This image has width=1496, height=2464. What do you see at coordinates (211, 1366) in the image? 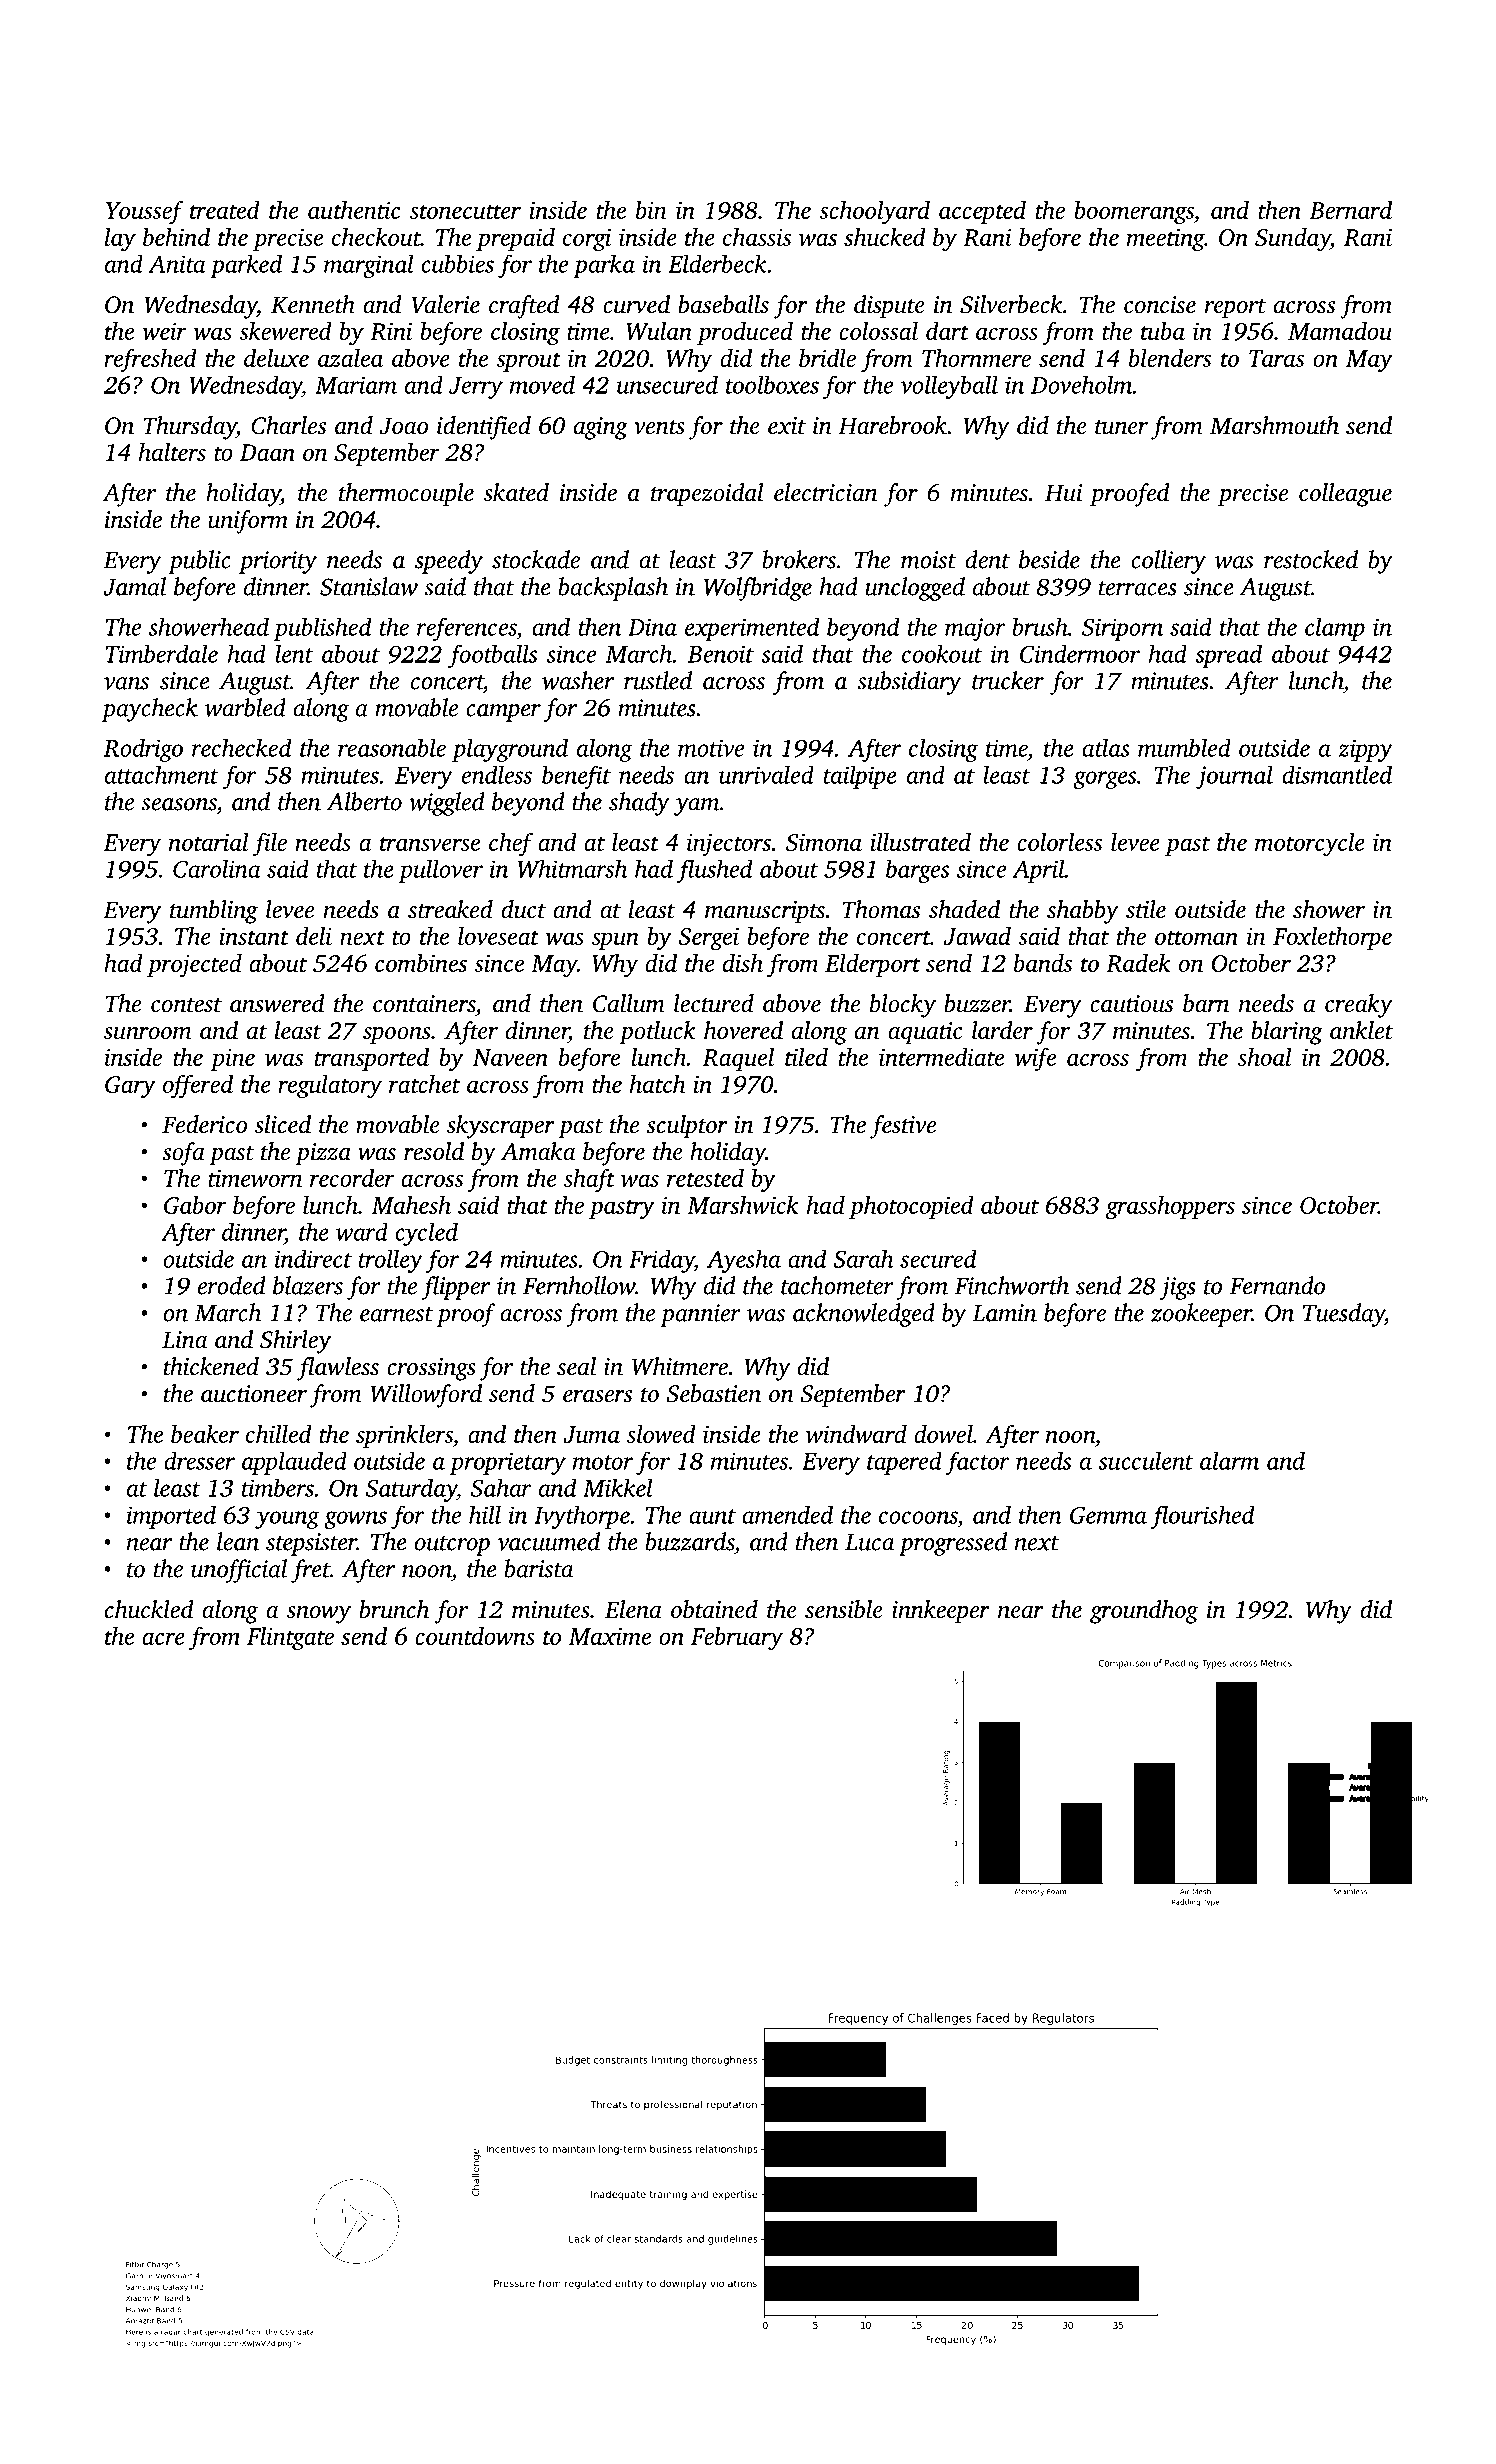
I see `thickened` at bounding box center [211, 1366].
